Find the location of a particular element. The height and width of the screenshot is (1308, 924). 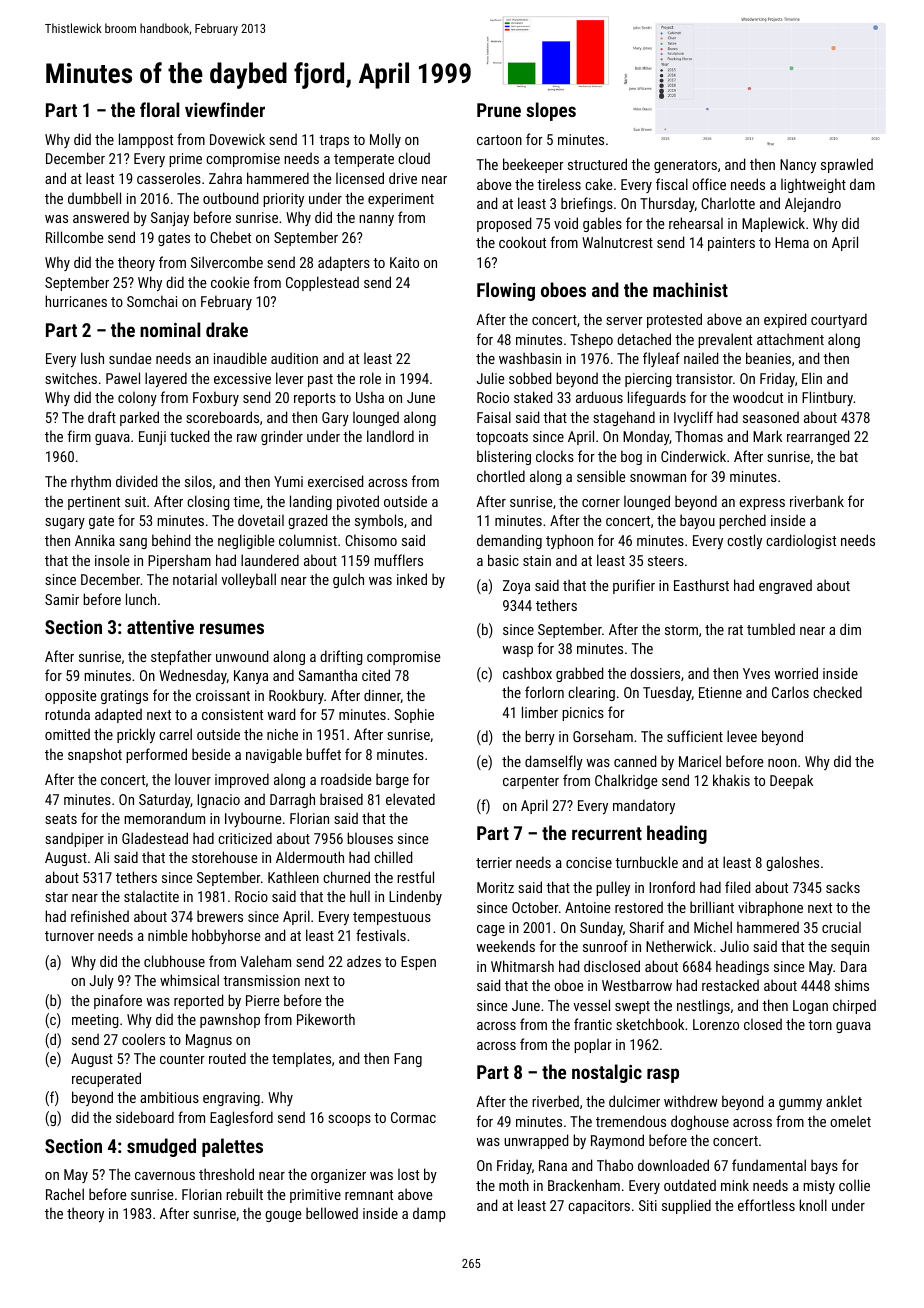

threshold is located at coordinates (226, 1174).
